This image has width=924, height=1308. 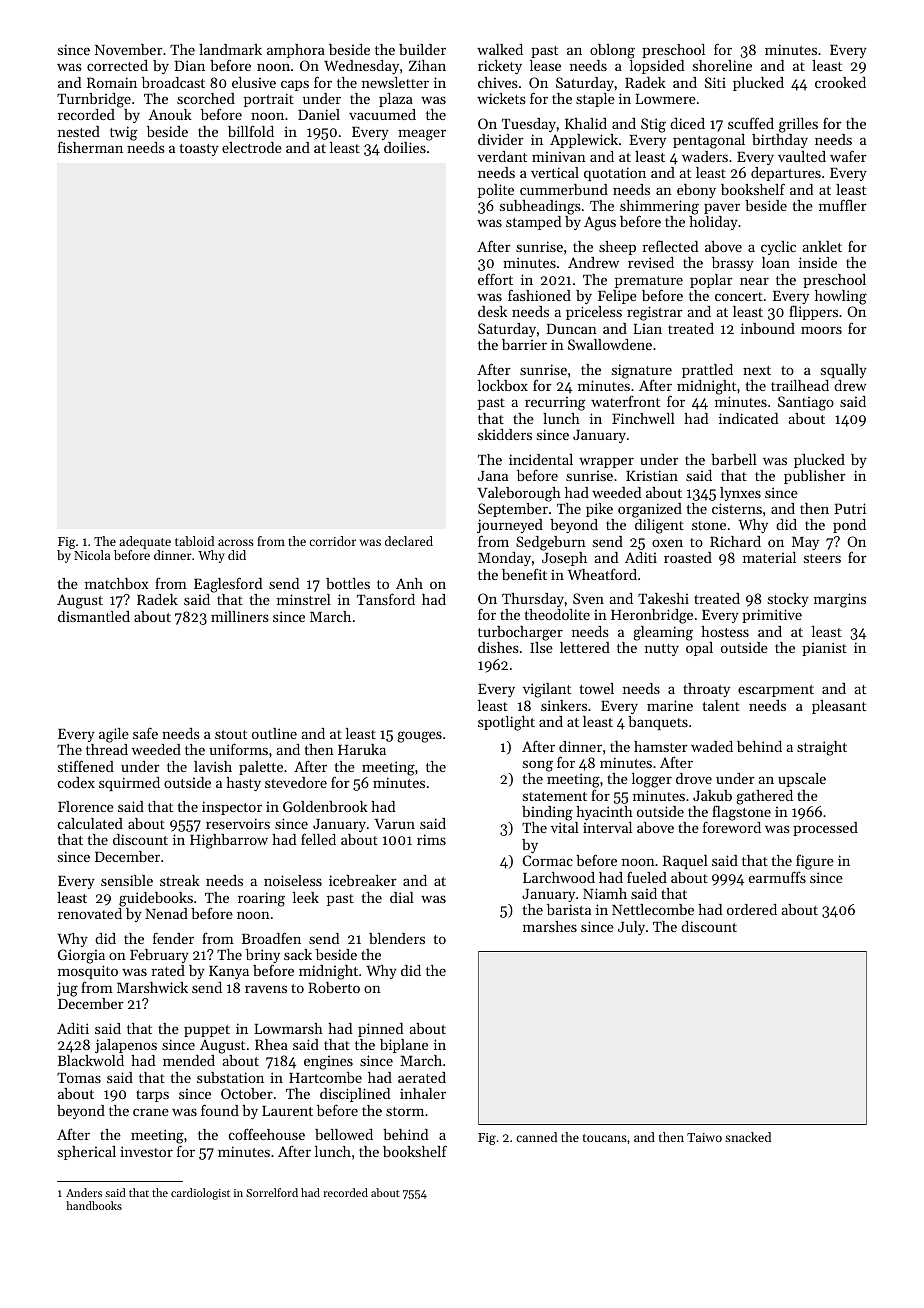 What do you see at coordinates (396, 100) in the image?
I see `plaza` at bounding box center [396, 100].
